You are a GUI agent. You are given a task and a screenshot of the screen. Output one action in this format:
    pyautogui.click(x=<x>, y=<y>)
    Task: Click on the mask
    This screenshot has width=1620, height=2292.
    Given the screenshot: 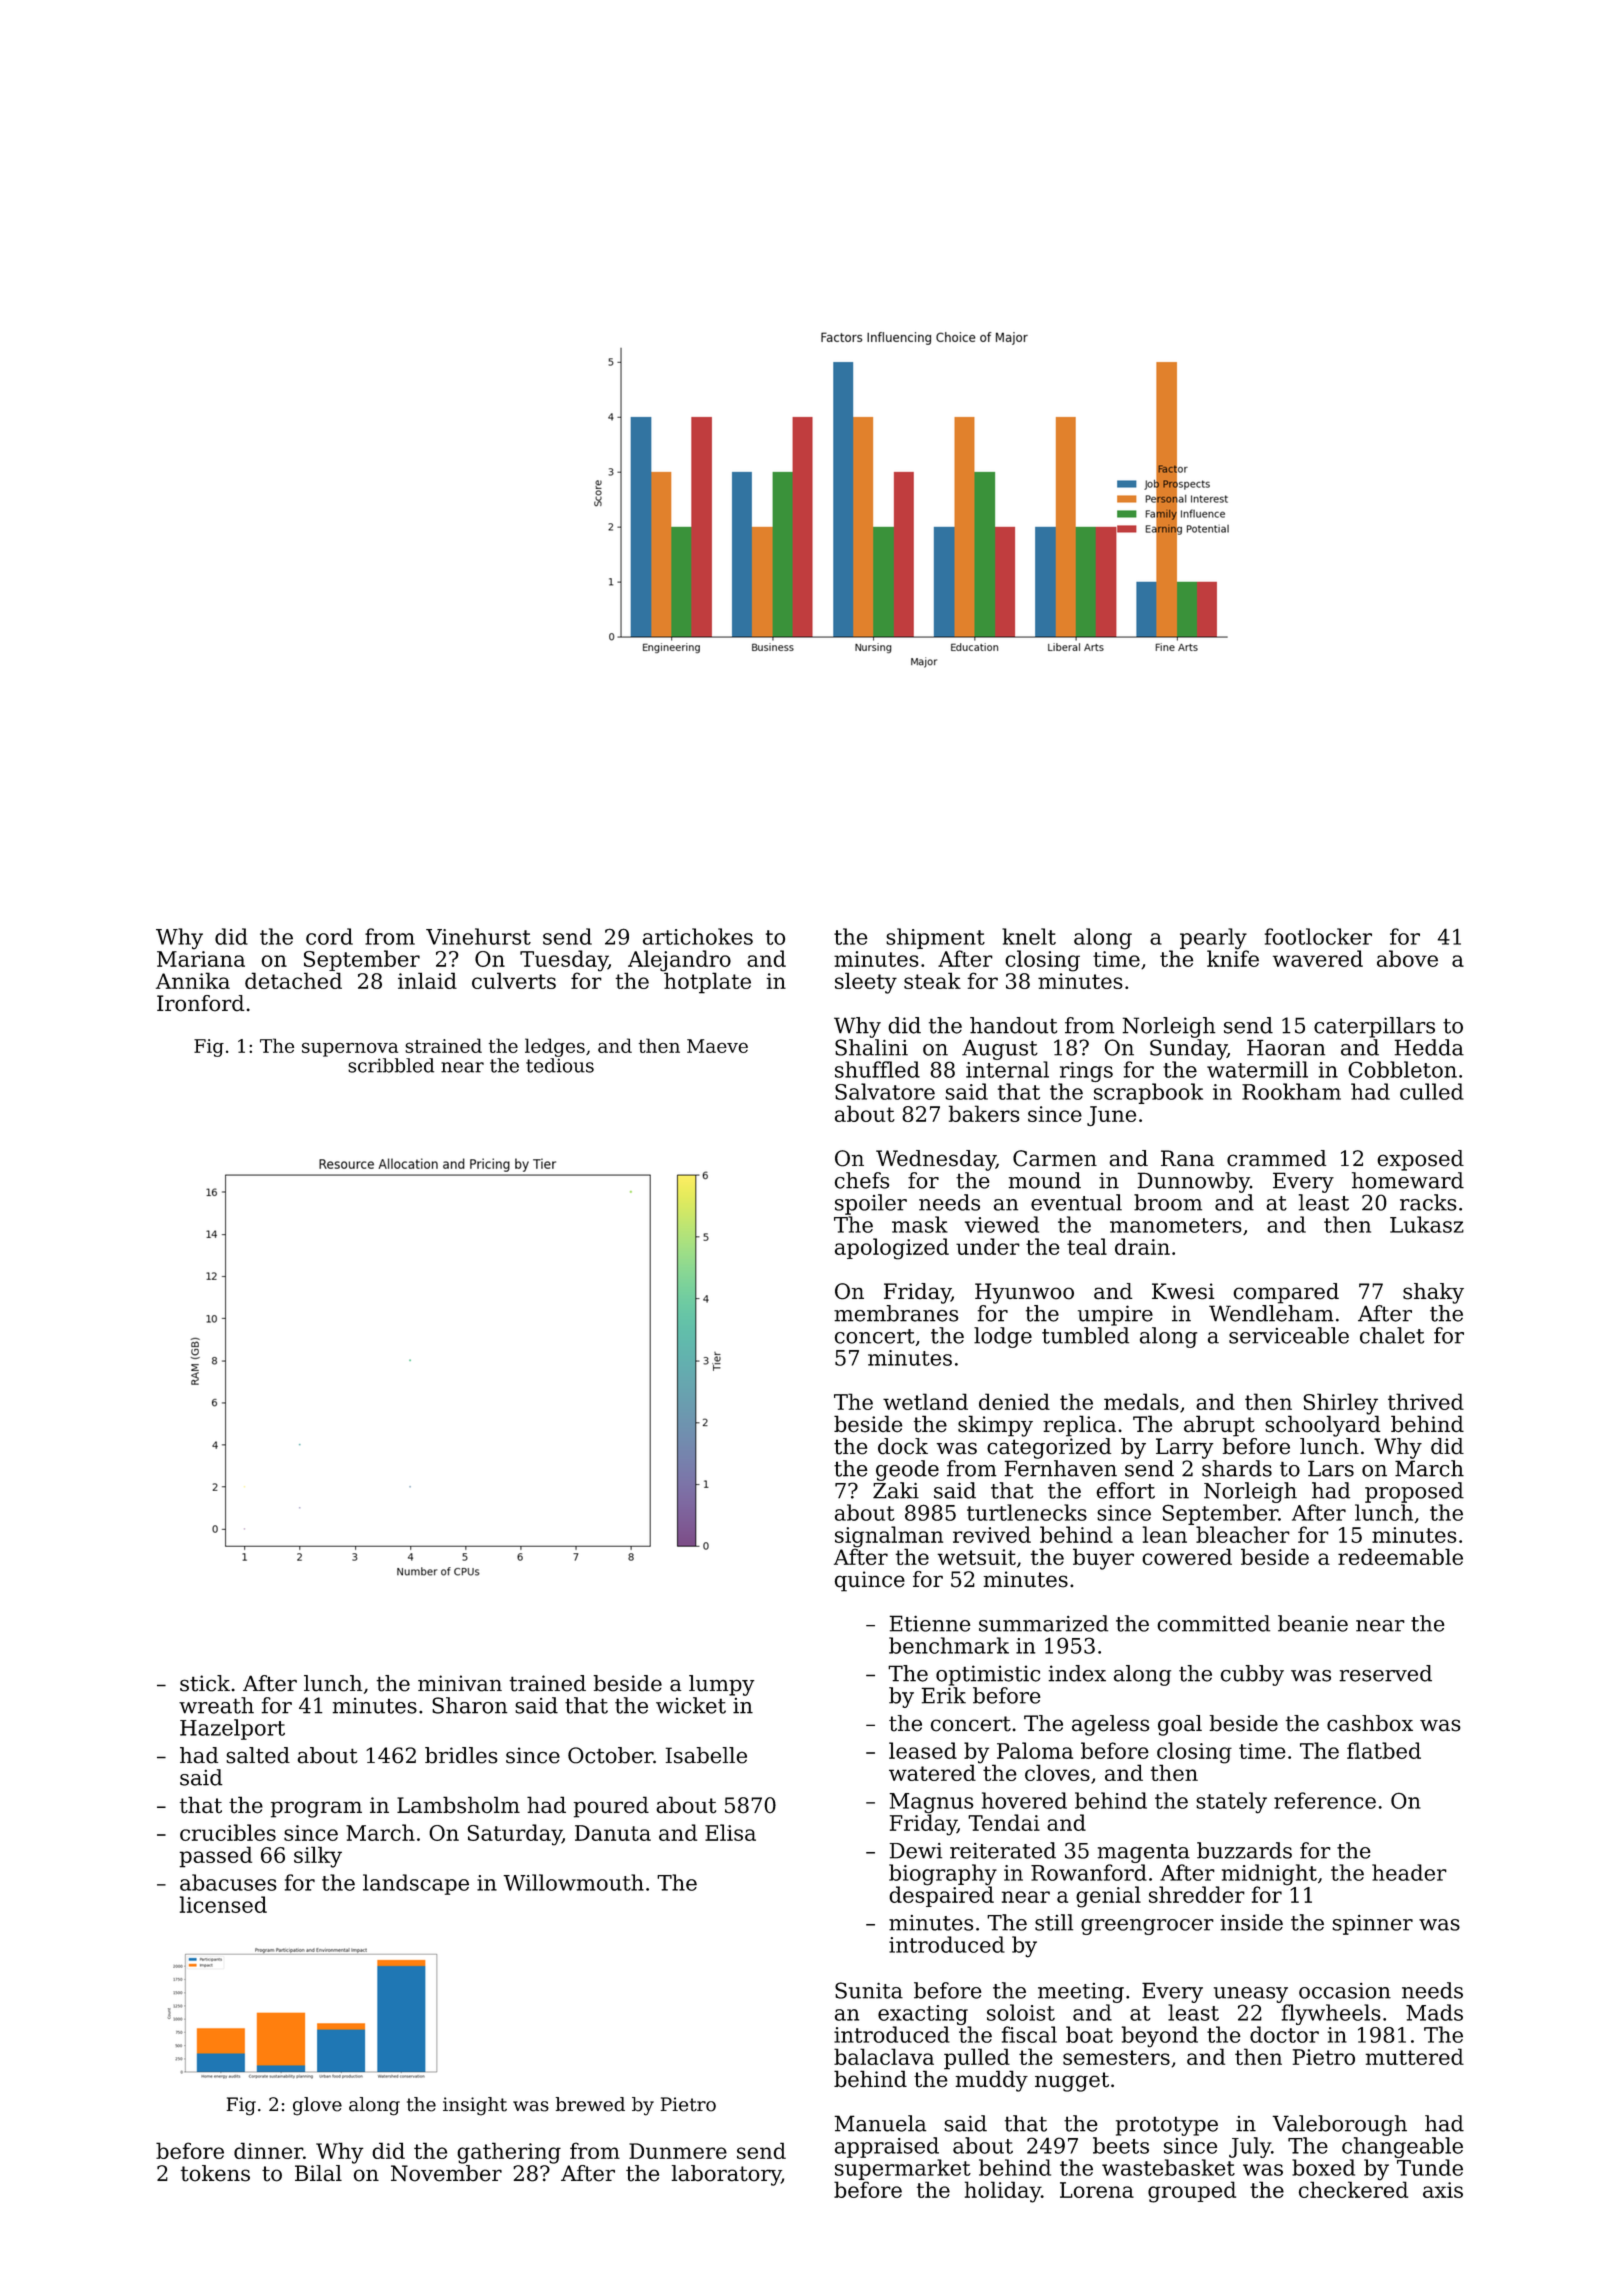 What is the action you would take?
    pyautogui.click(x=920, y=1224)
